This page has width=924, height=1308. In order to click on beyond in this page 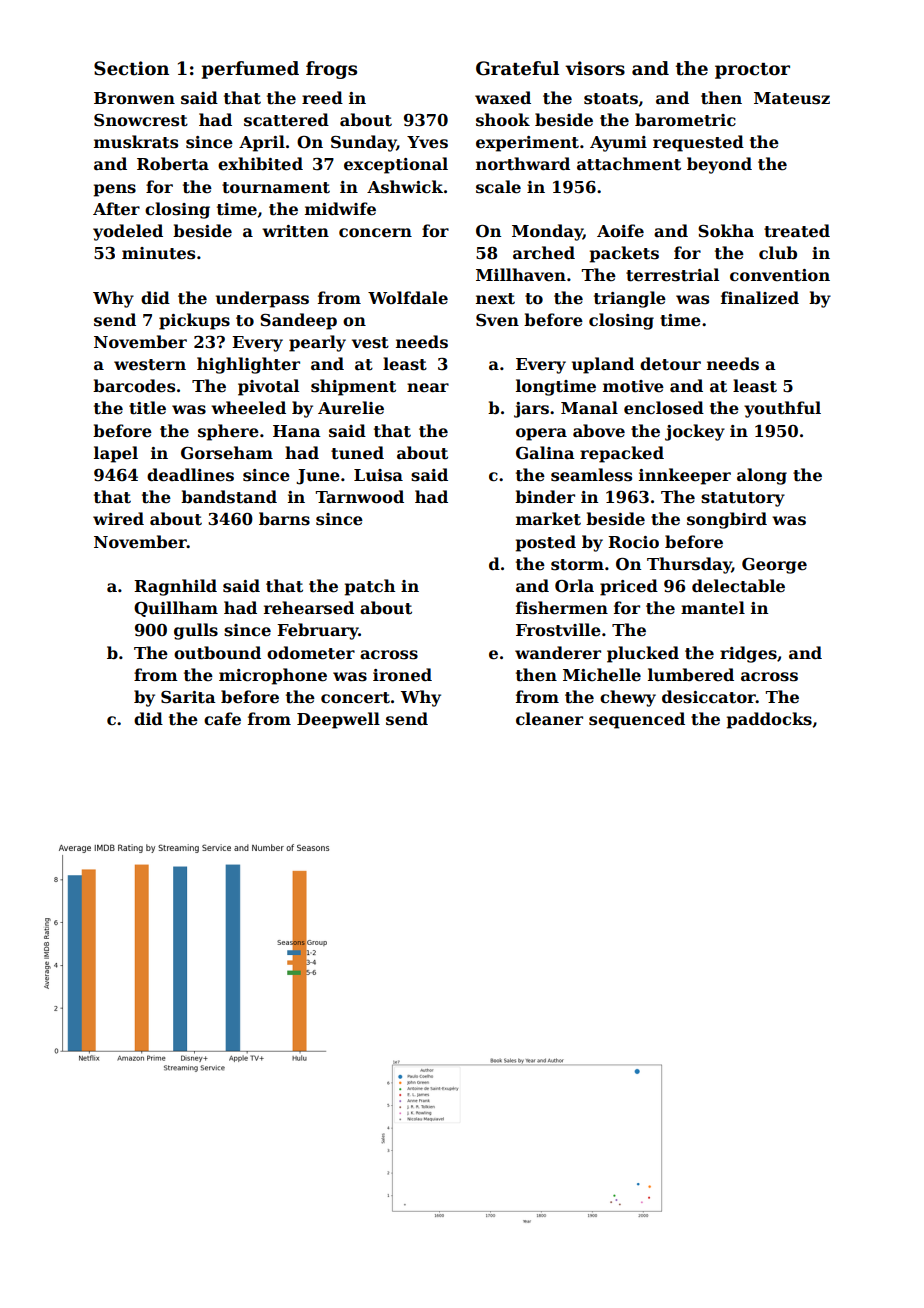, I will do `click(719, 165)`.
